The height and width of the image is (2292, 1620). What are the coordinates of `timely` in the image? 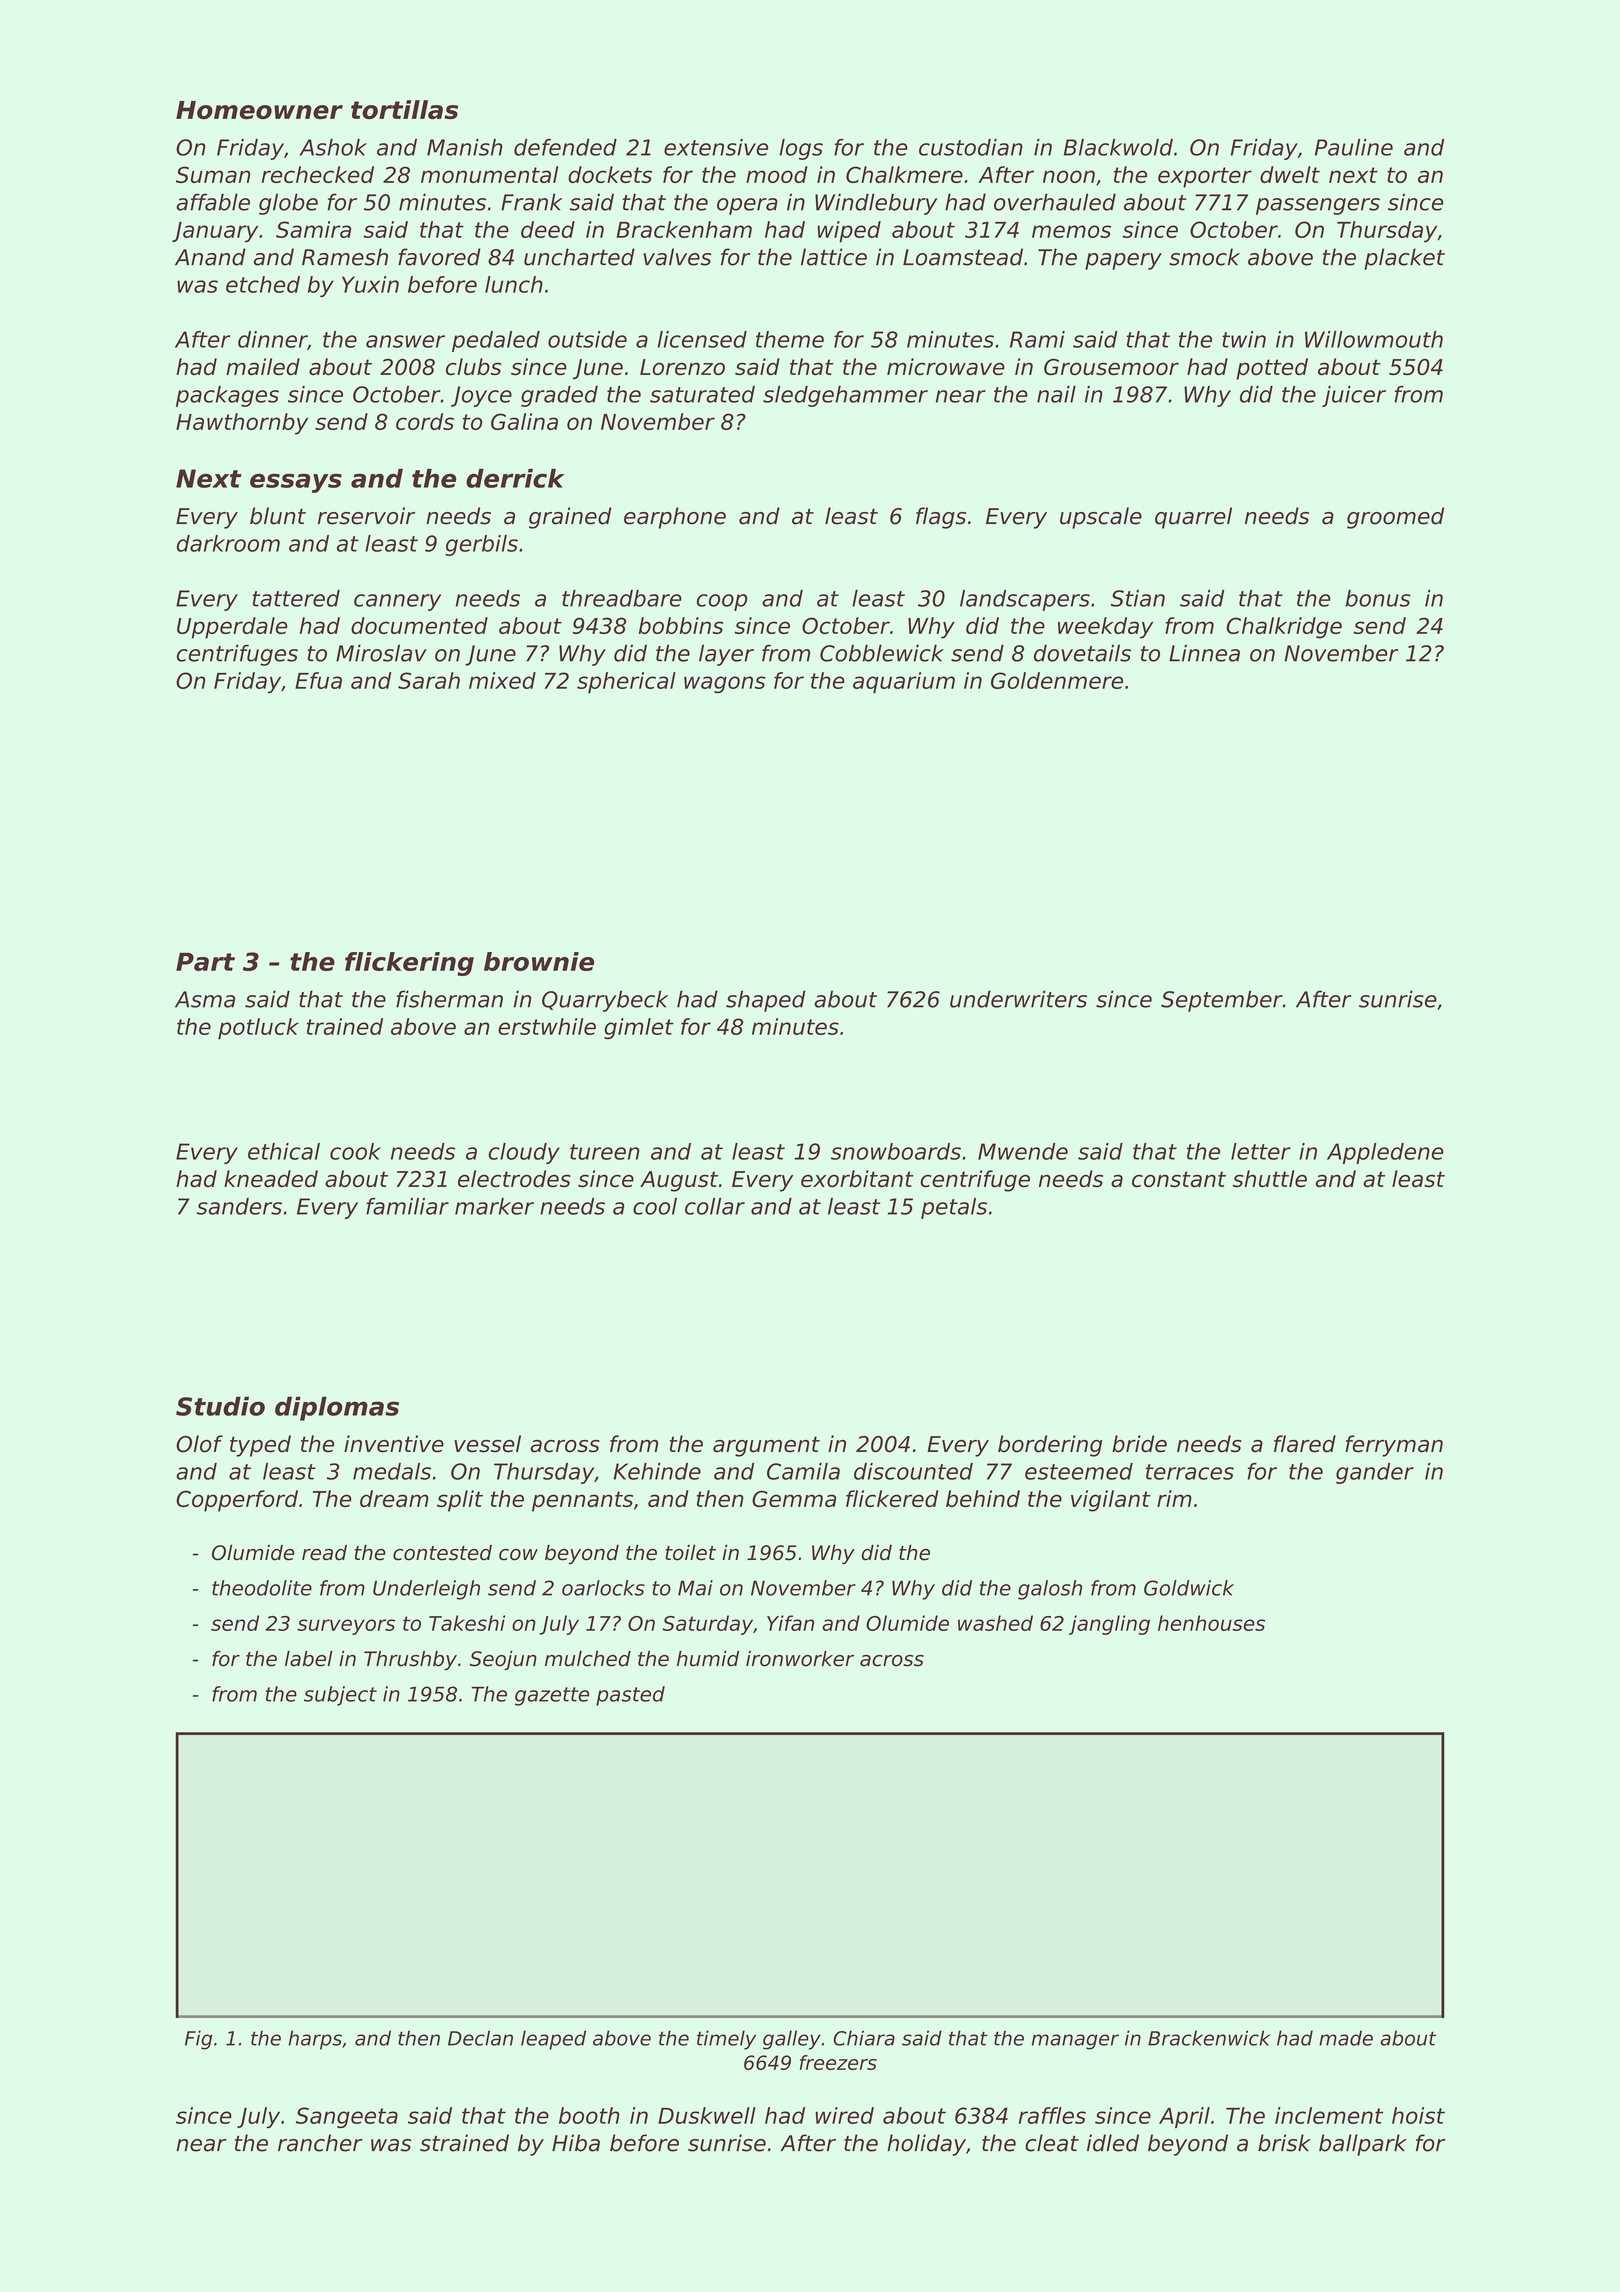 It's located at (726, 2040).
